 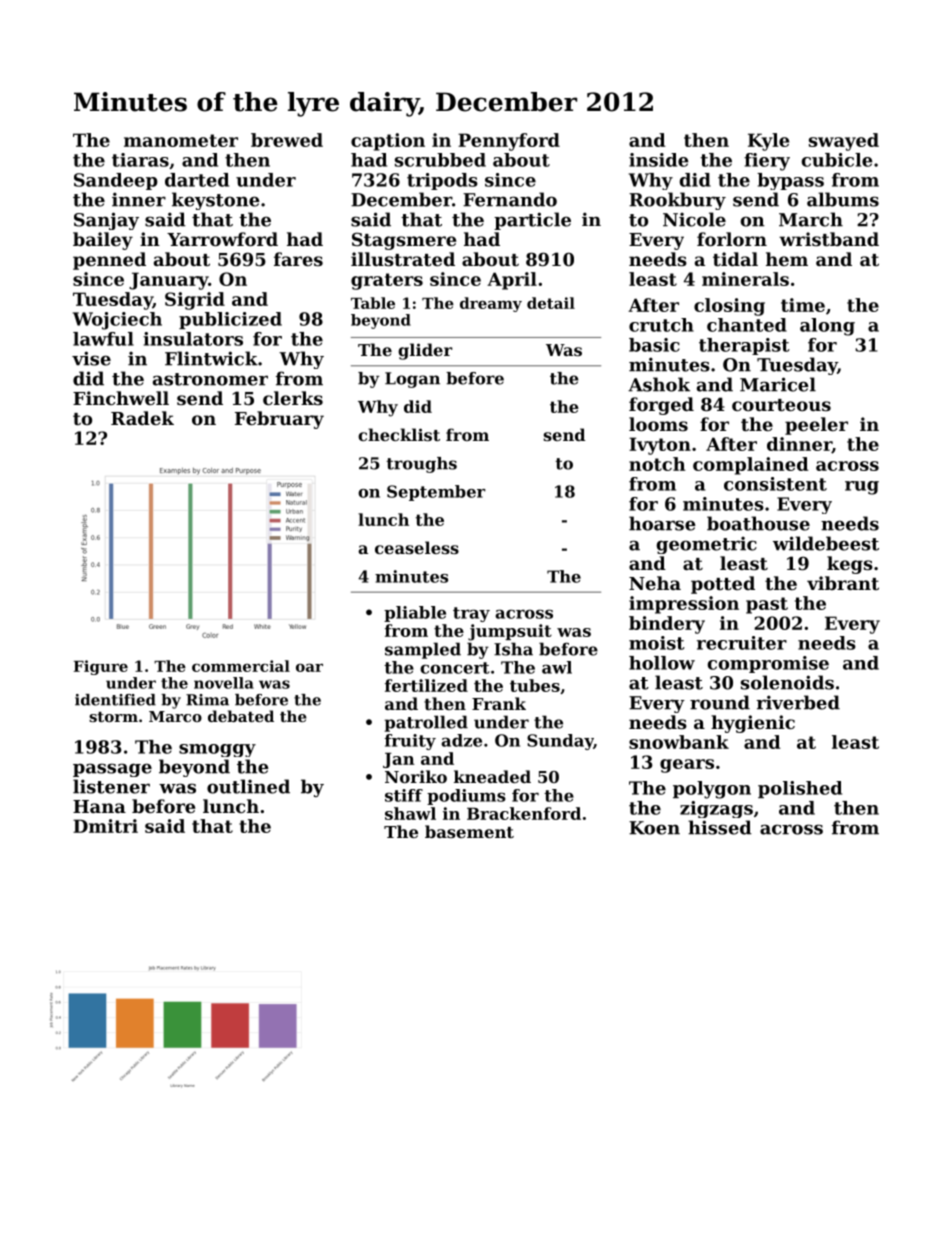 I want to click on Fernando, so click(x=510, y=199).
